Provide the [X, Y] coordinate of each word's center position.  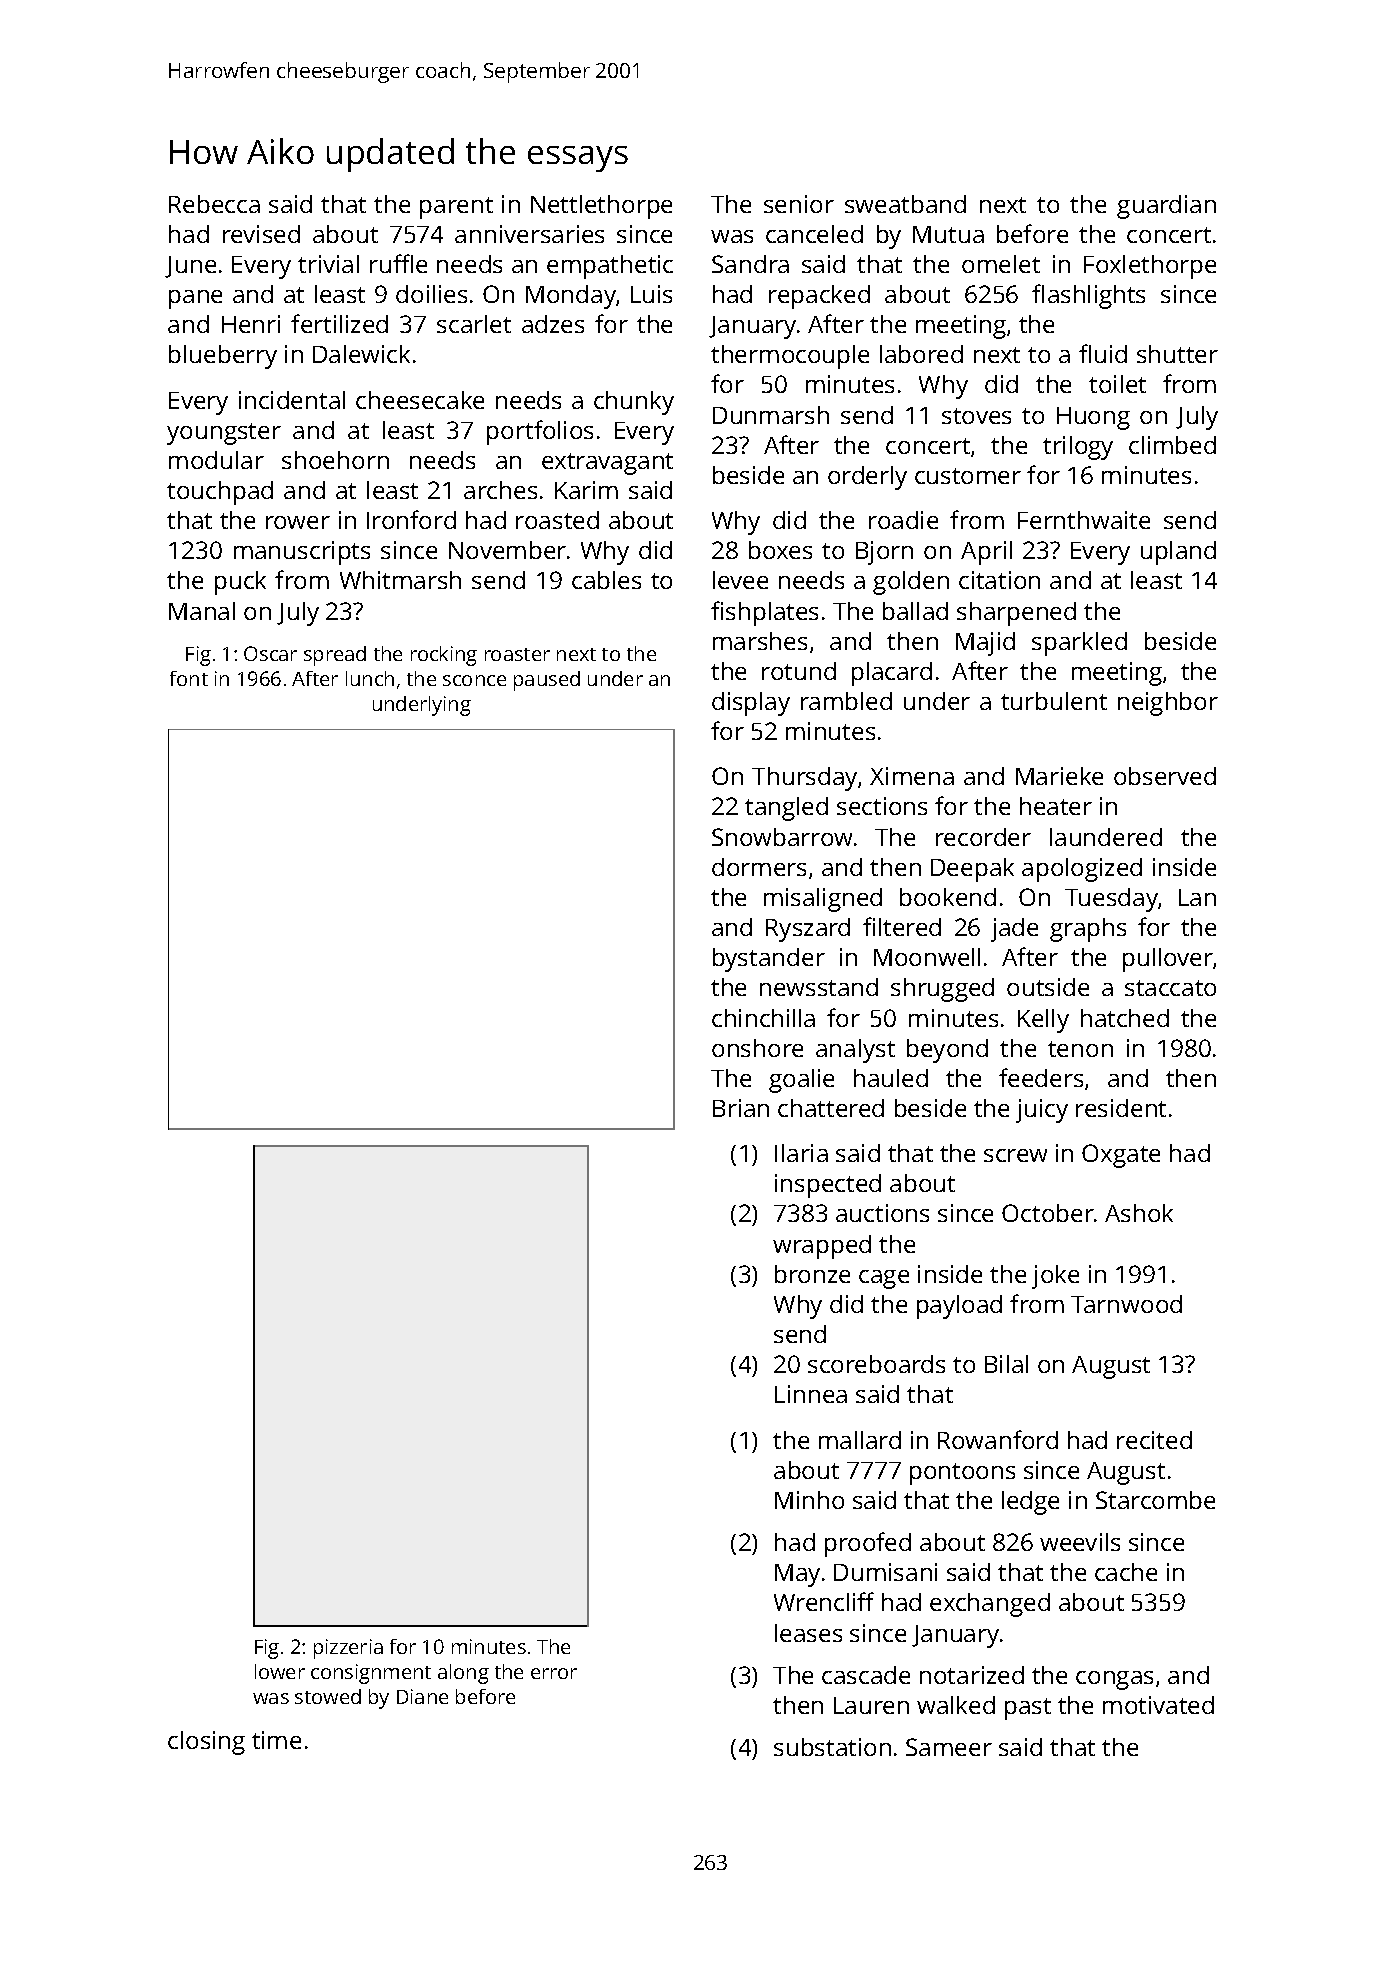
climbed [1172, 445]
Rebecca [214, 204]
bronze [812, 1274]
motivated [1158, 1705]
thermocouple [790, 357]
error [554, 1673]
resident [1121, 1108]
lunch [370, 678]
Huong [1093, 418]
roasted [557, 520]
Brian [741, 1108]
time [276, 1740]
